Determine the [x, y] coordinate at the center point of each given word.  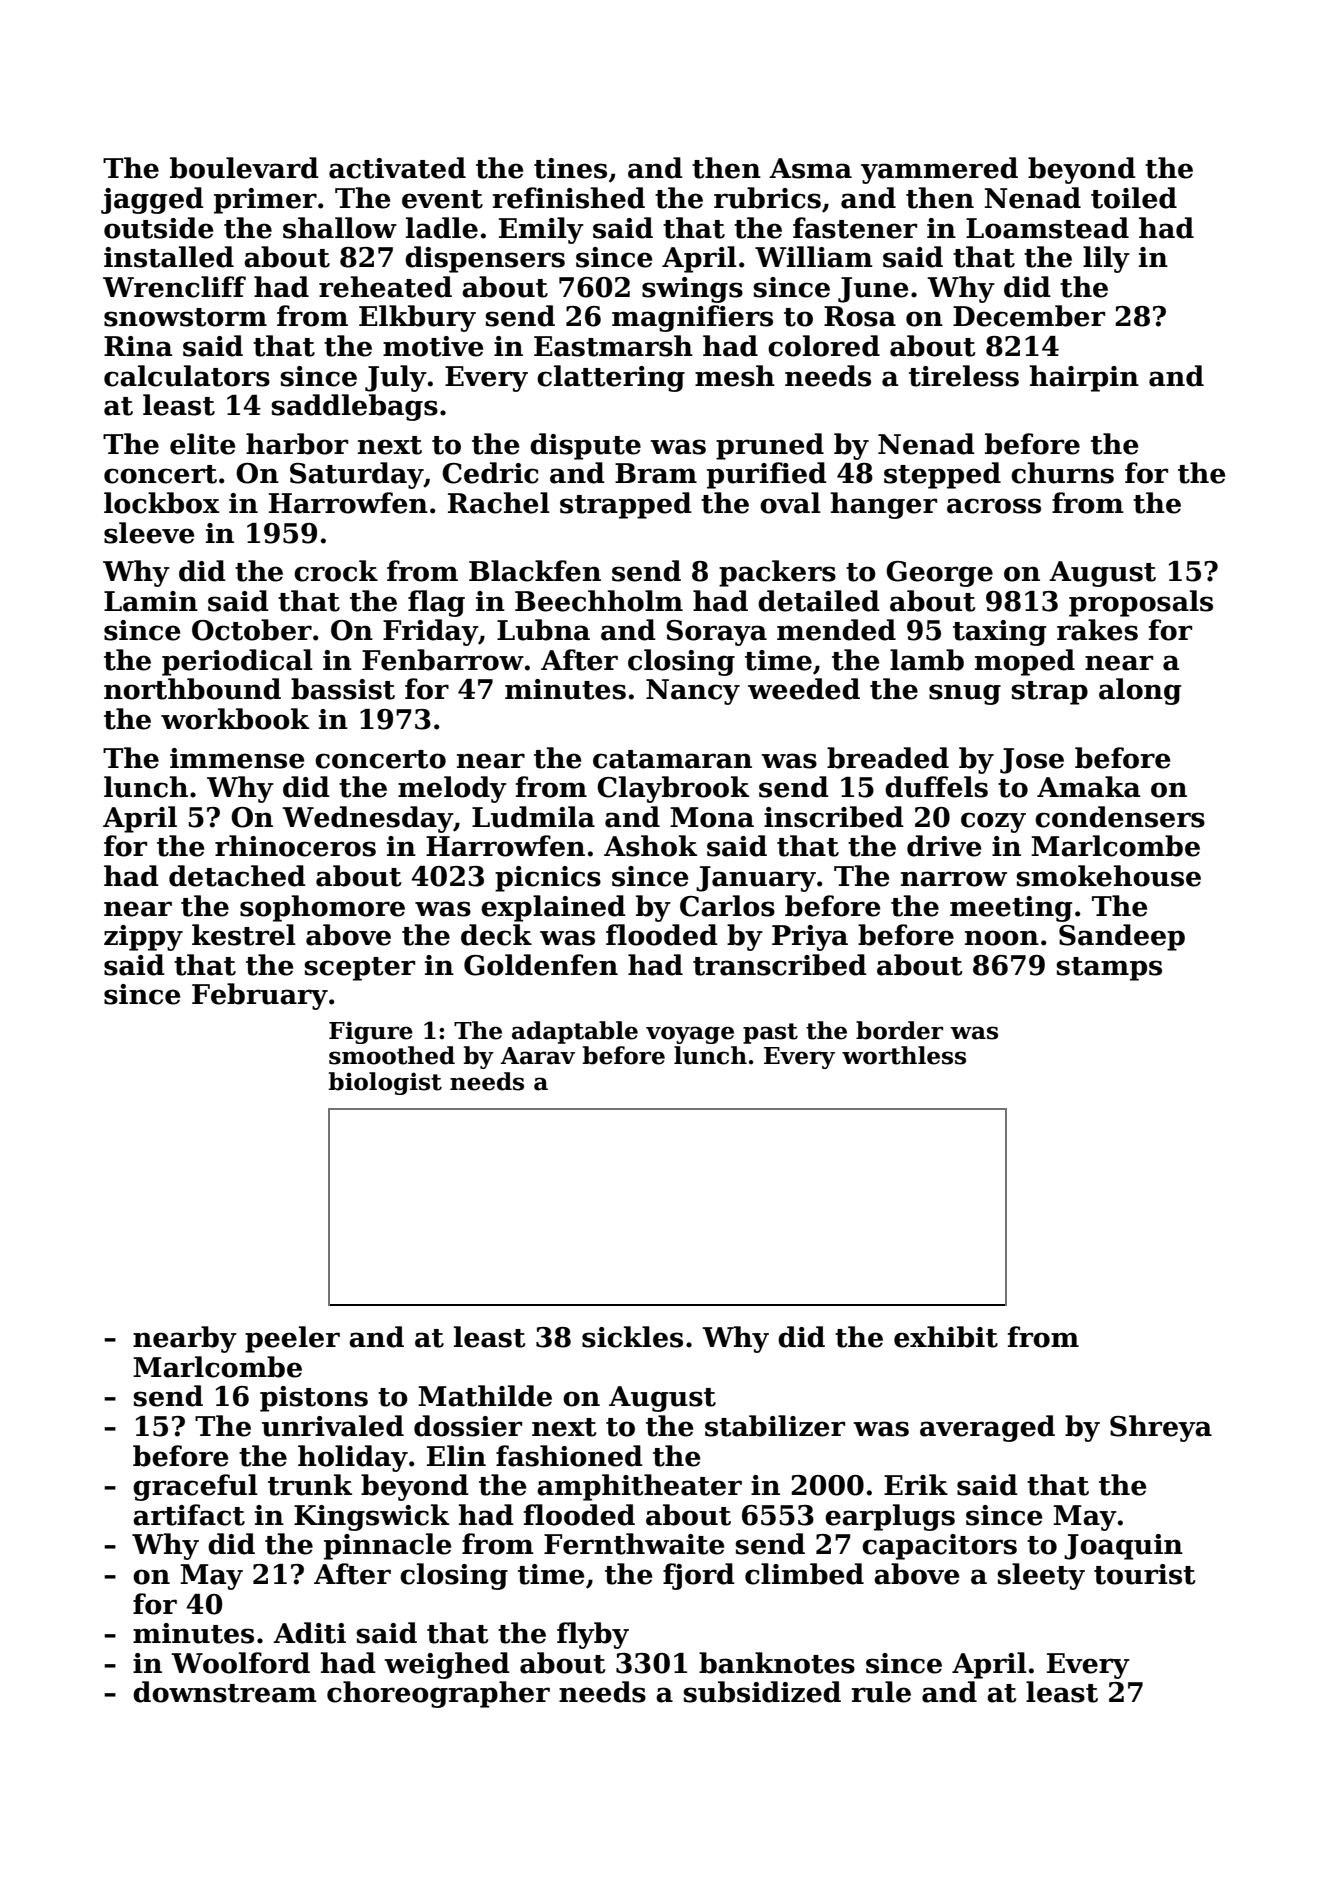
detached [237, 876]
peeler [292, 1339]
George [939, 574]
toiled [1134, 198]
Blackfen [535, 571]
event [442, 199]
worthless [904, 1055]
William [814, 257]
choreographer [438, 1694]
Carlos [727, 906]
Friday [430, 632]
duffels [936, 787]
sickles [632, 1337]
